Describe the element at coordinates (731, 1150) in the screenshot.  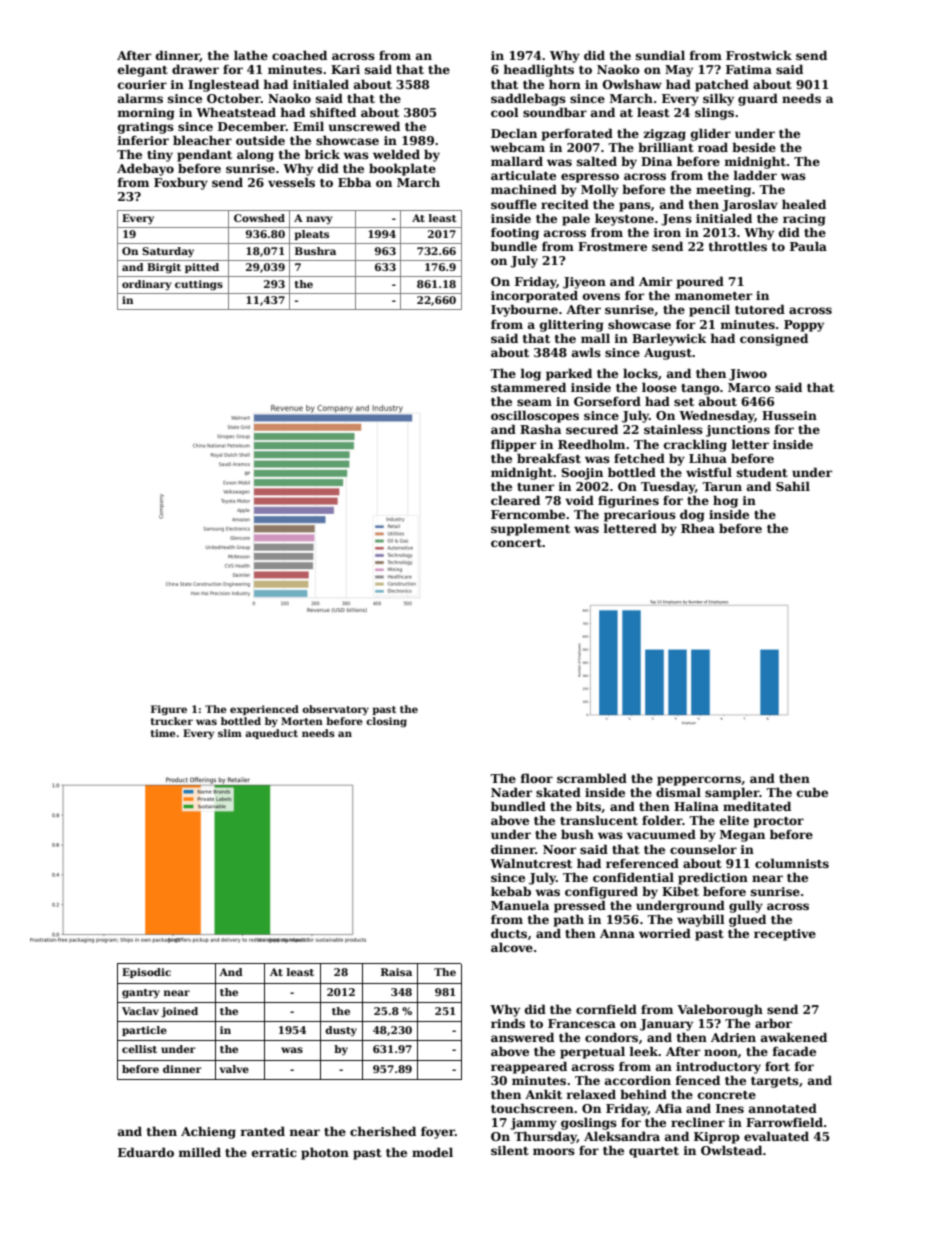
I see `Owlstead` at that location.
